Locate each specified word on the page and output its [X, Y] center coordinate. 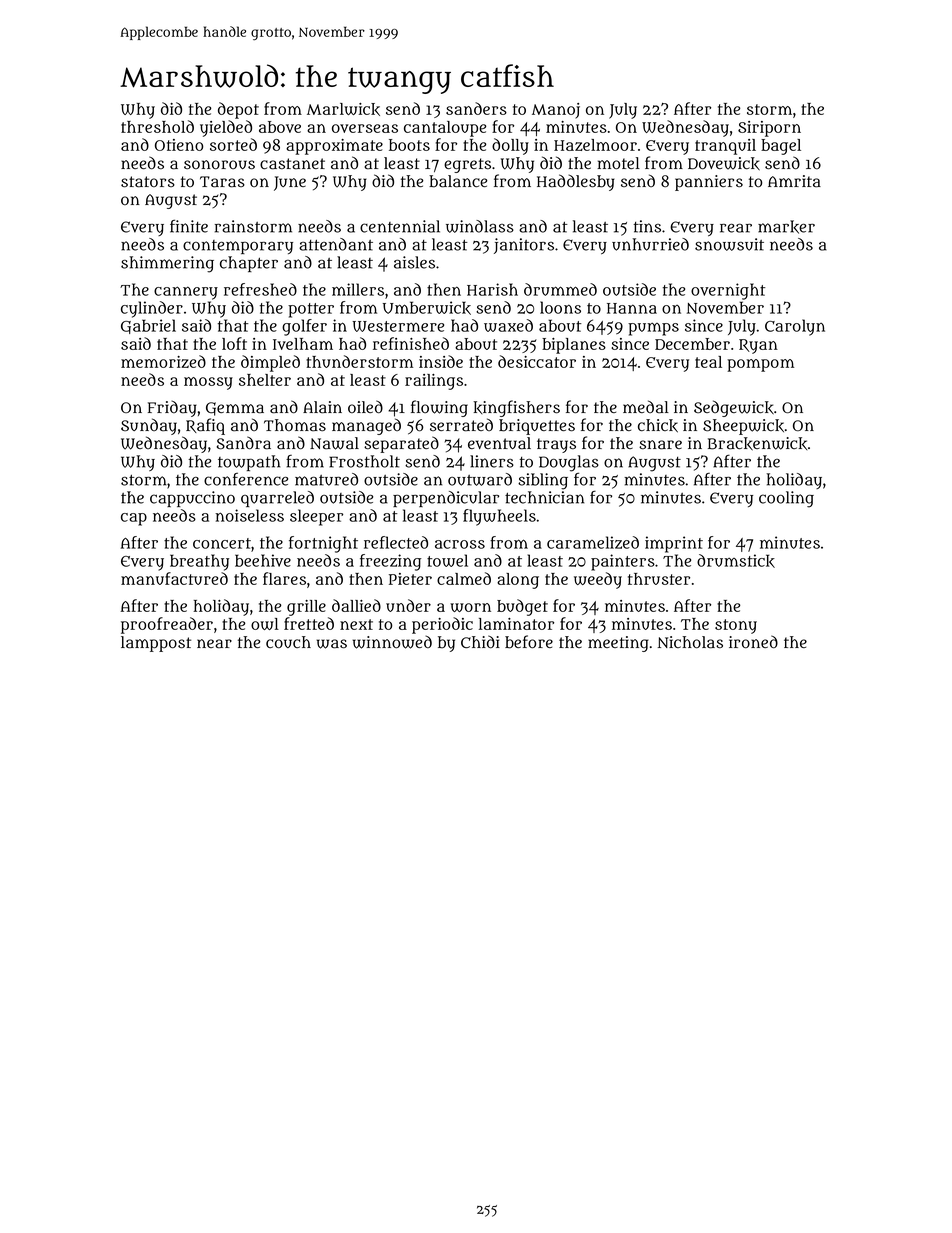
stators [148, 182]
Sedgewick [734, 408]
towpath [249, 463]
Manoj [556, 111]
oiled [365, 407]
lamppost [156, 644]
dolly [510, 146]
